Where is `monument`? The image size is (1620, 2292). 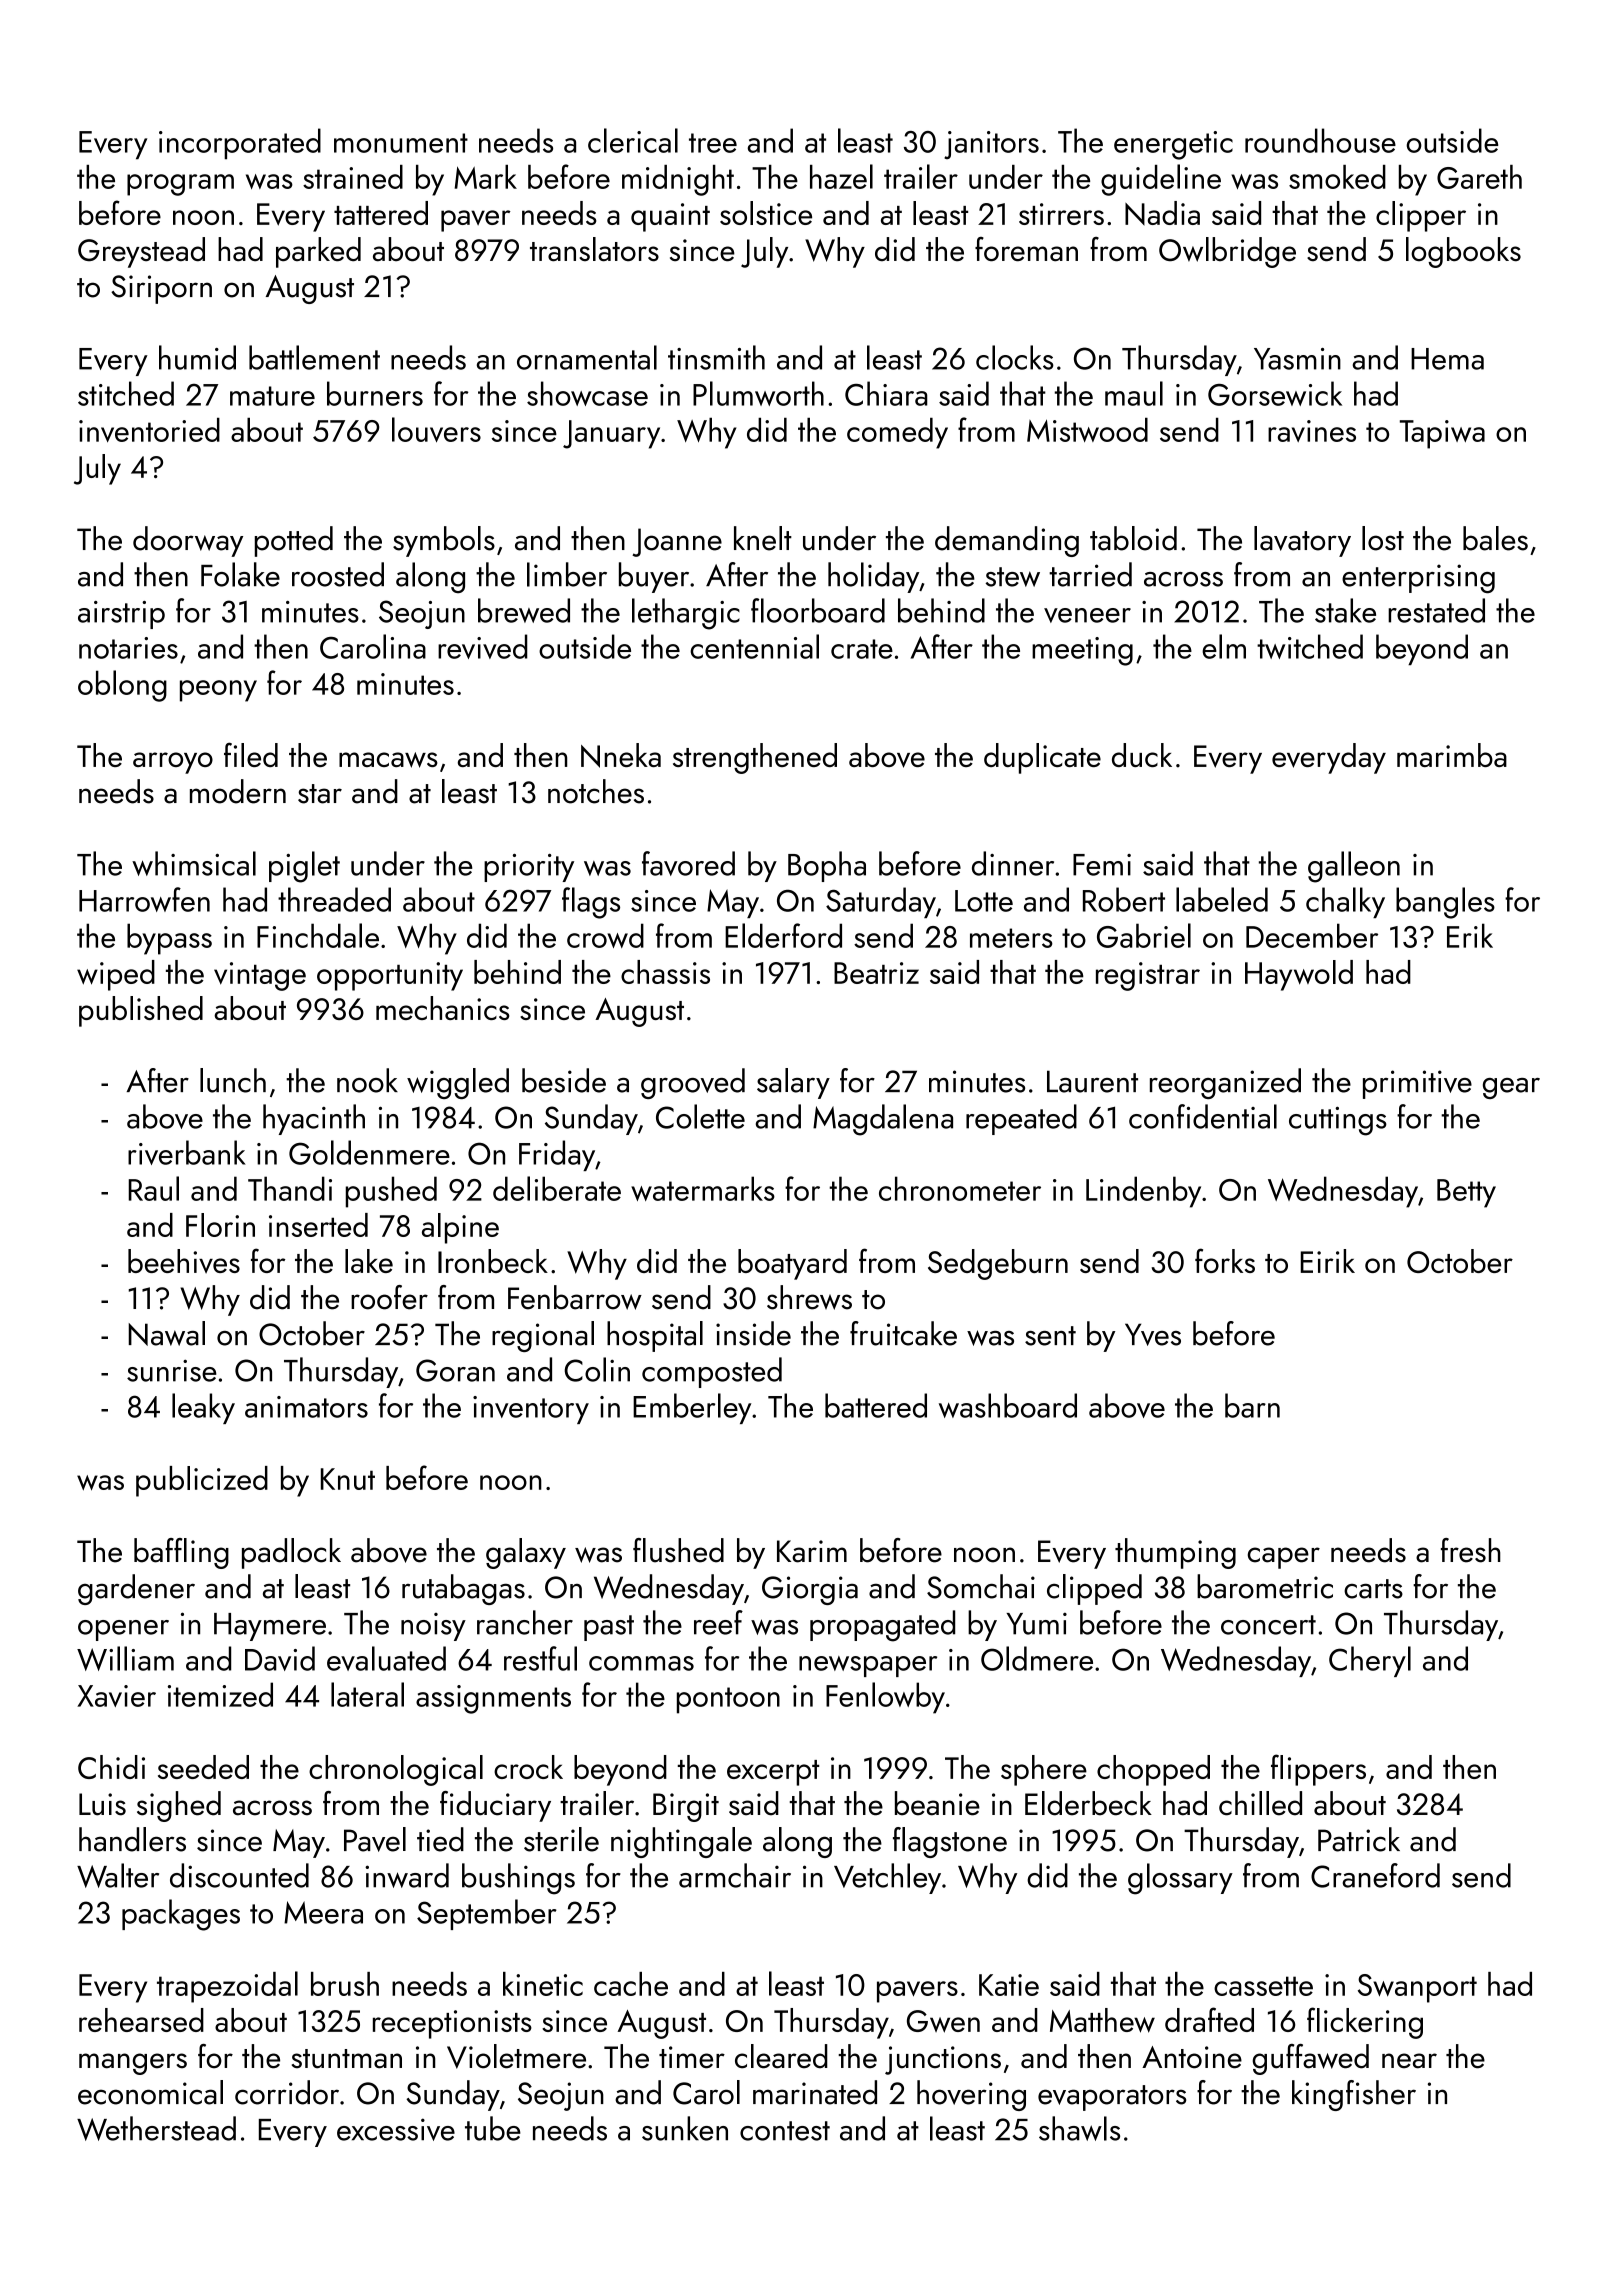
monument is located at coordinates (401, 143).
